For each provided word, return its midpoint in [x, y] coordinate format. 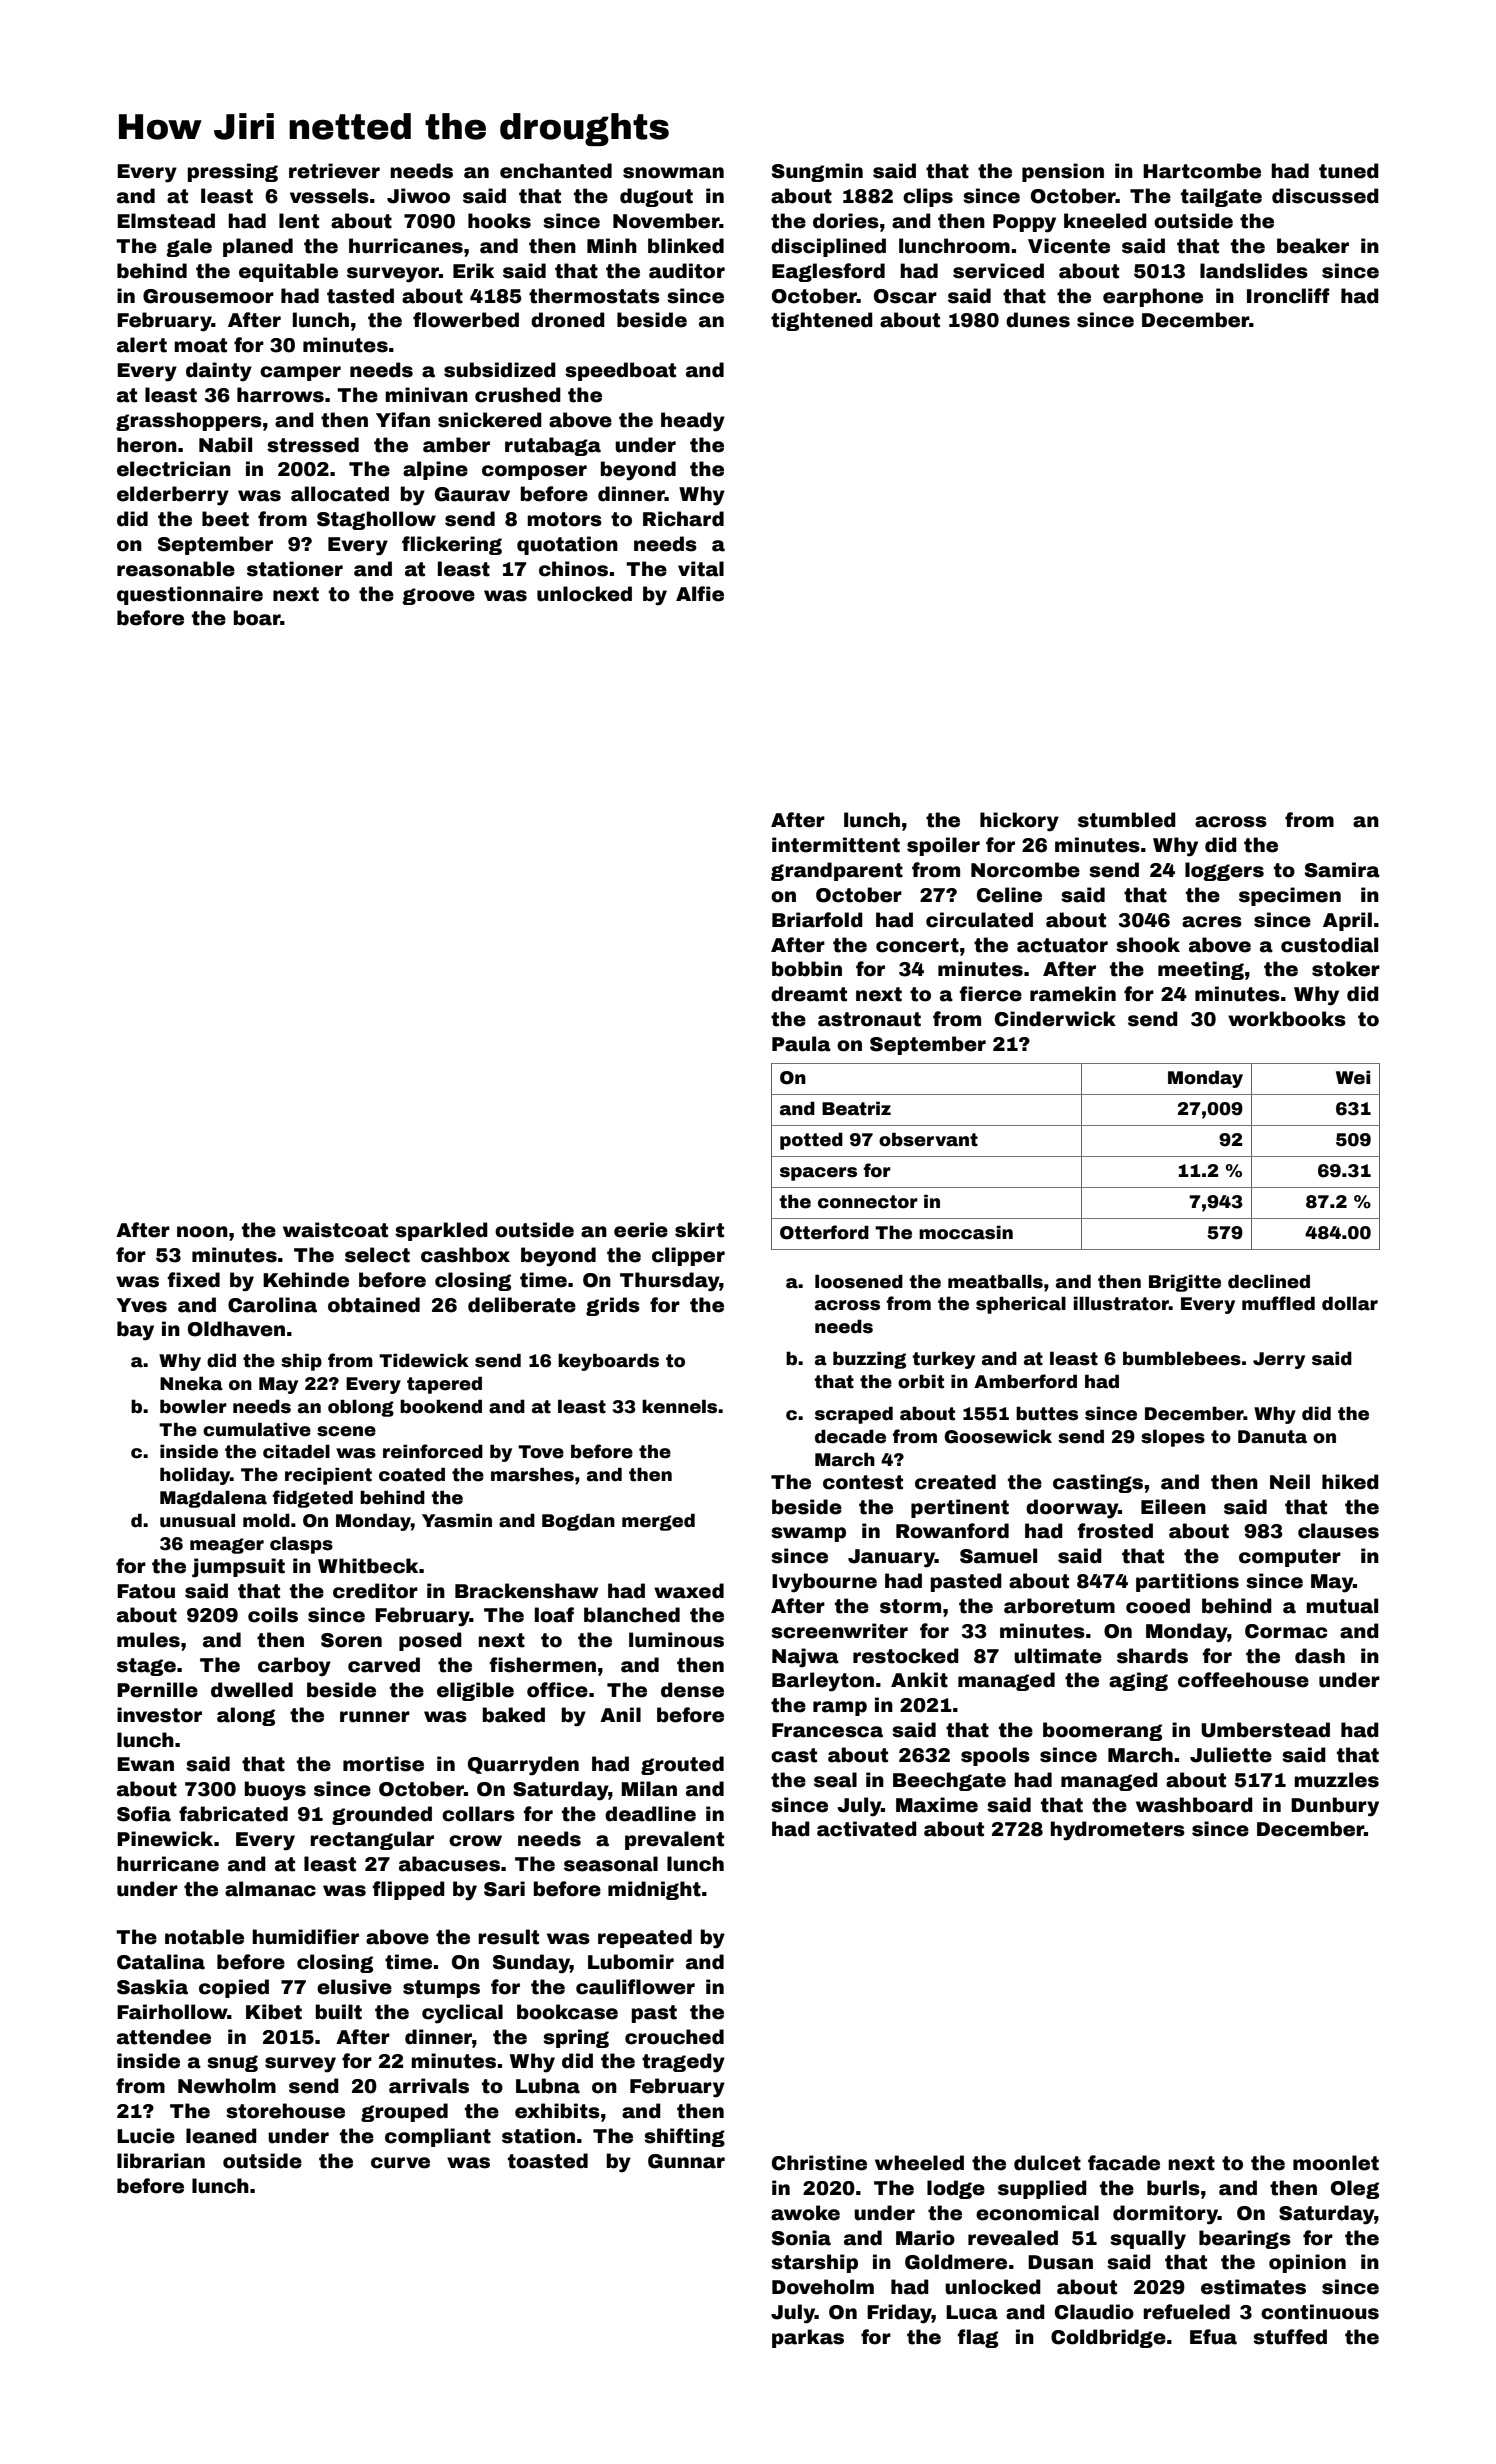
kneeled [1105, 221]
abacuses [449, 1864]
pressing [233, 172]
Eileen [1173, 1507]
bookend [441, 1406]
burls [1173, 2188]
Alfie [700, 594]
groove [438, 596]
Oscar [905, 296]
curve [400, 2163]
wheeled [919, 2163]
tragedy [683, 2063]
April [1347, 921]
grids [613, 1306]
